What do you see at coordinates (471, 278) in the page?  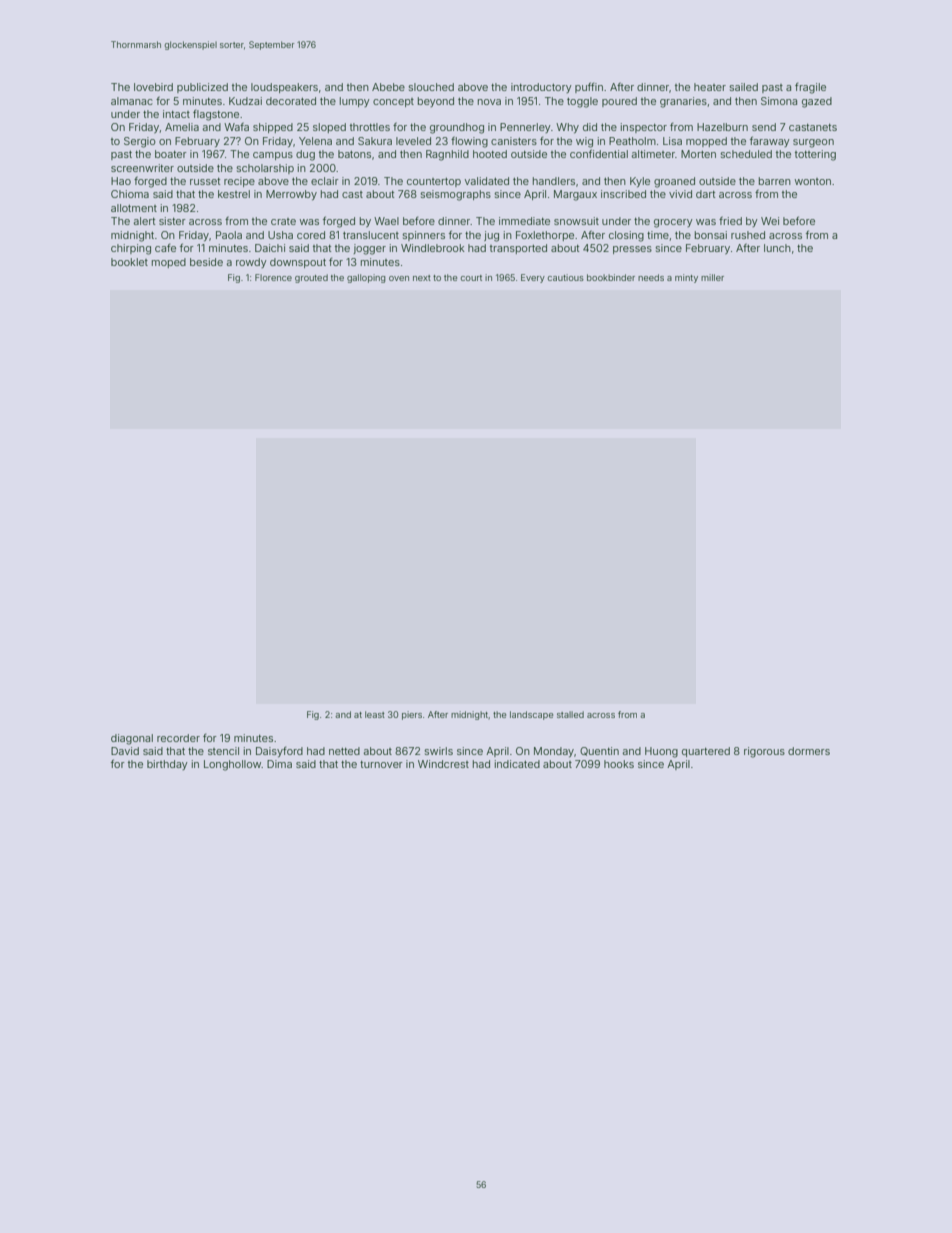 I see `court` at bounding box center [471, 278].
